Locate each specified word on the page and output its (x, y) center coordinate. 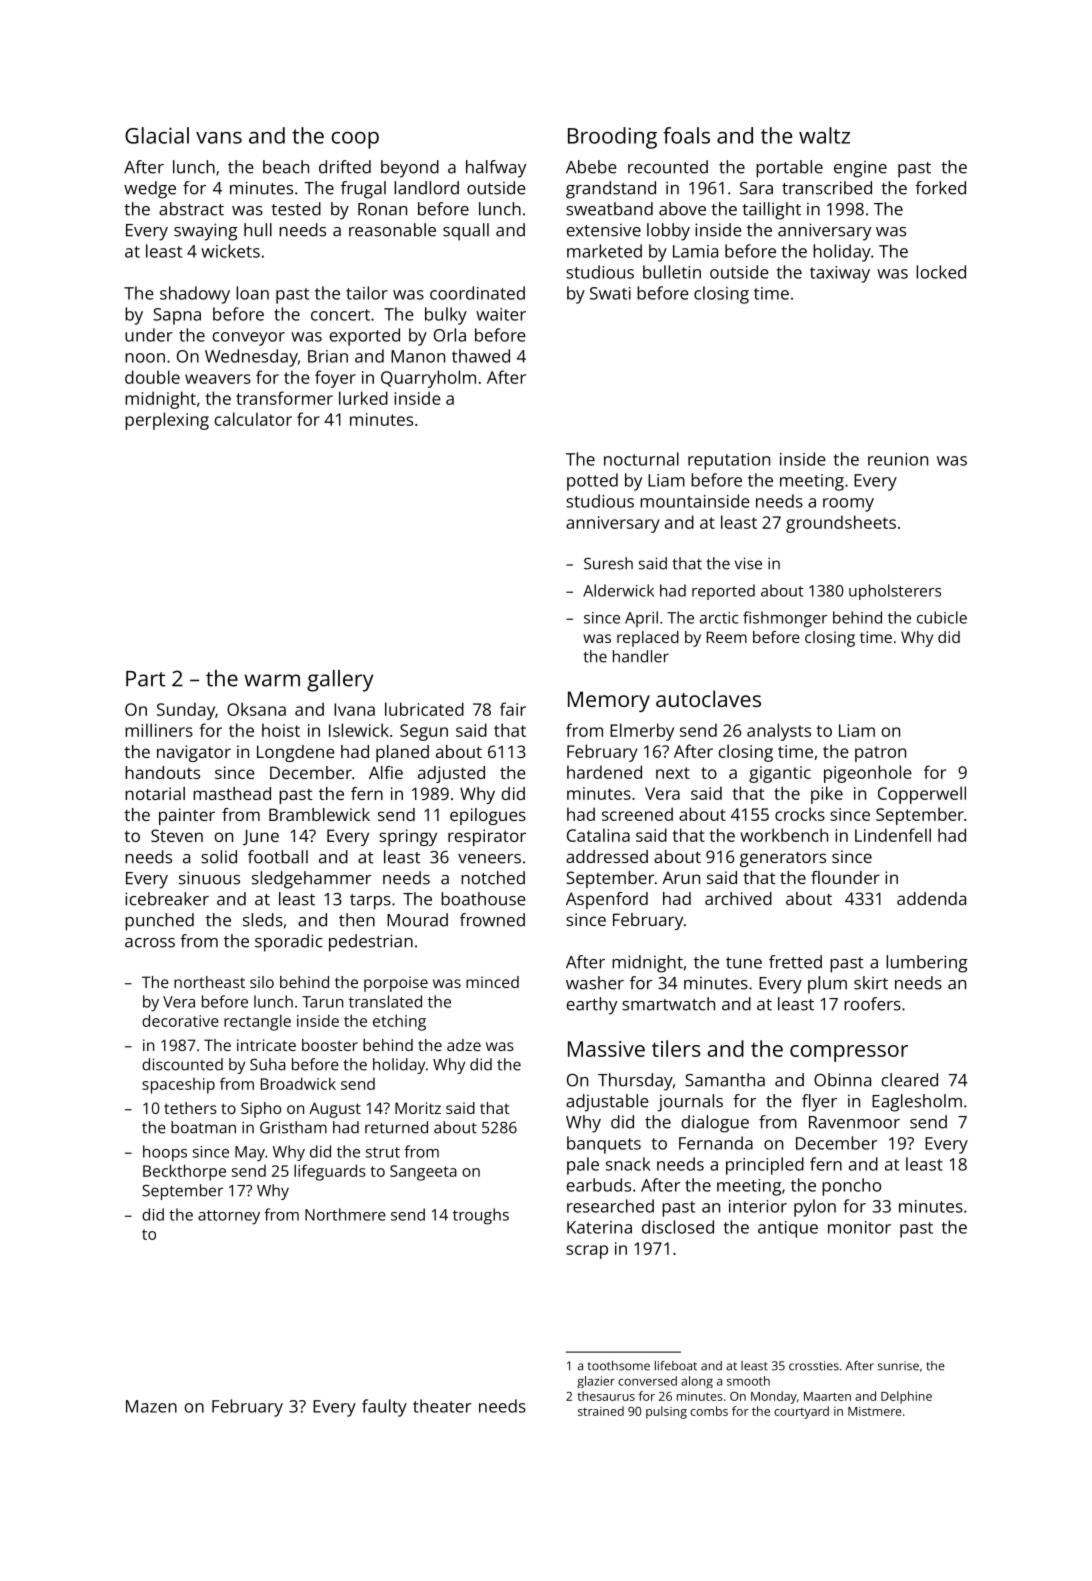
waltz (824, 135)
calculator (253, 419)
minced (492, 982)
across (150, 943)
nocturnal (641, 459)
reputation (729, 461)
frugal (363, 190)
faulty (384, 1408)
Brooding (612, 138)
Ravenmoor (854, 1122)
